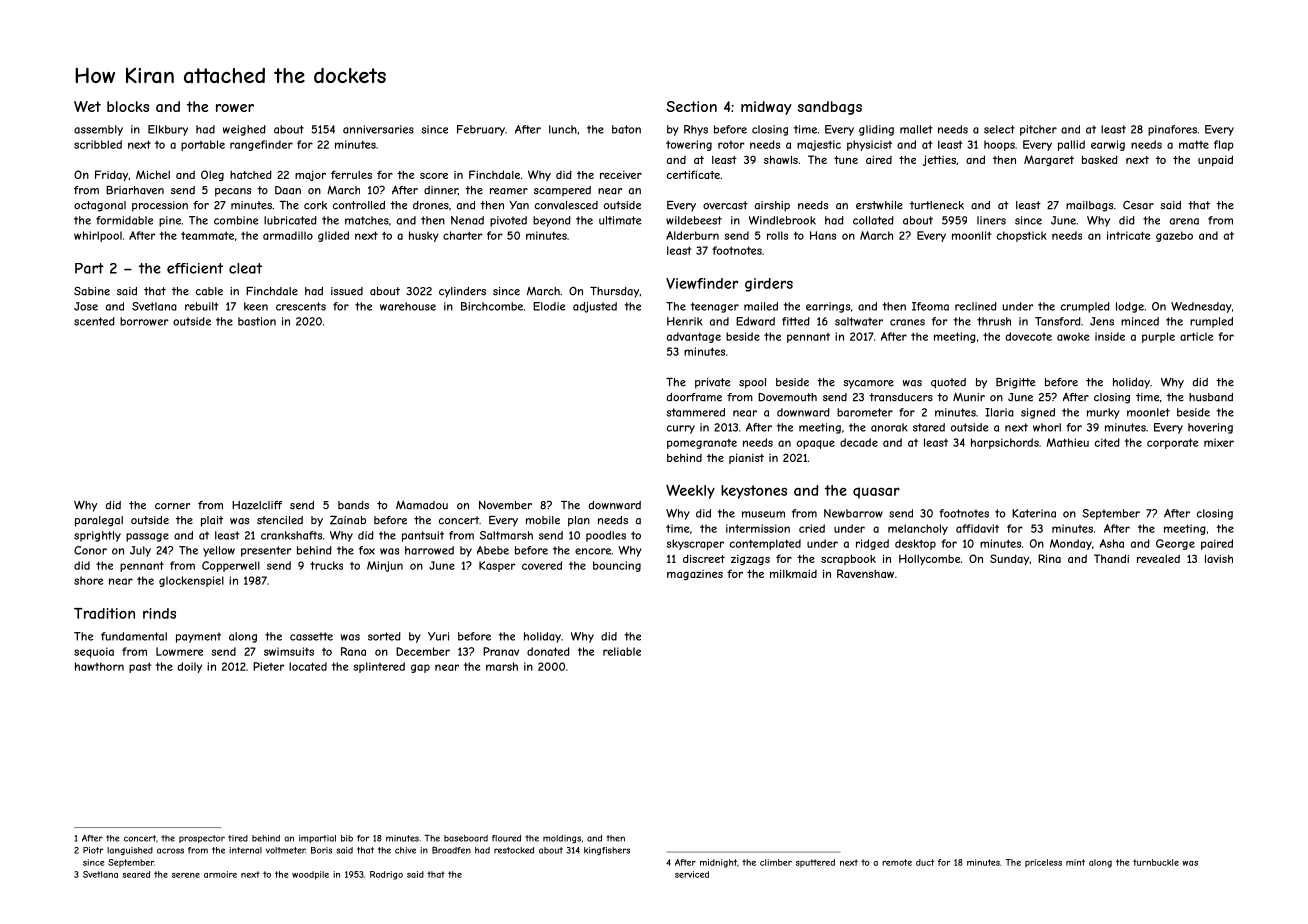 The width and height of the screenshot is (1308, 924). I want to click on Minjun, so click(385, 566).
